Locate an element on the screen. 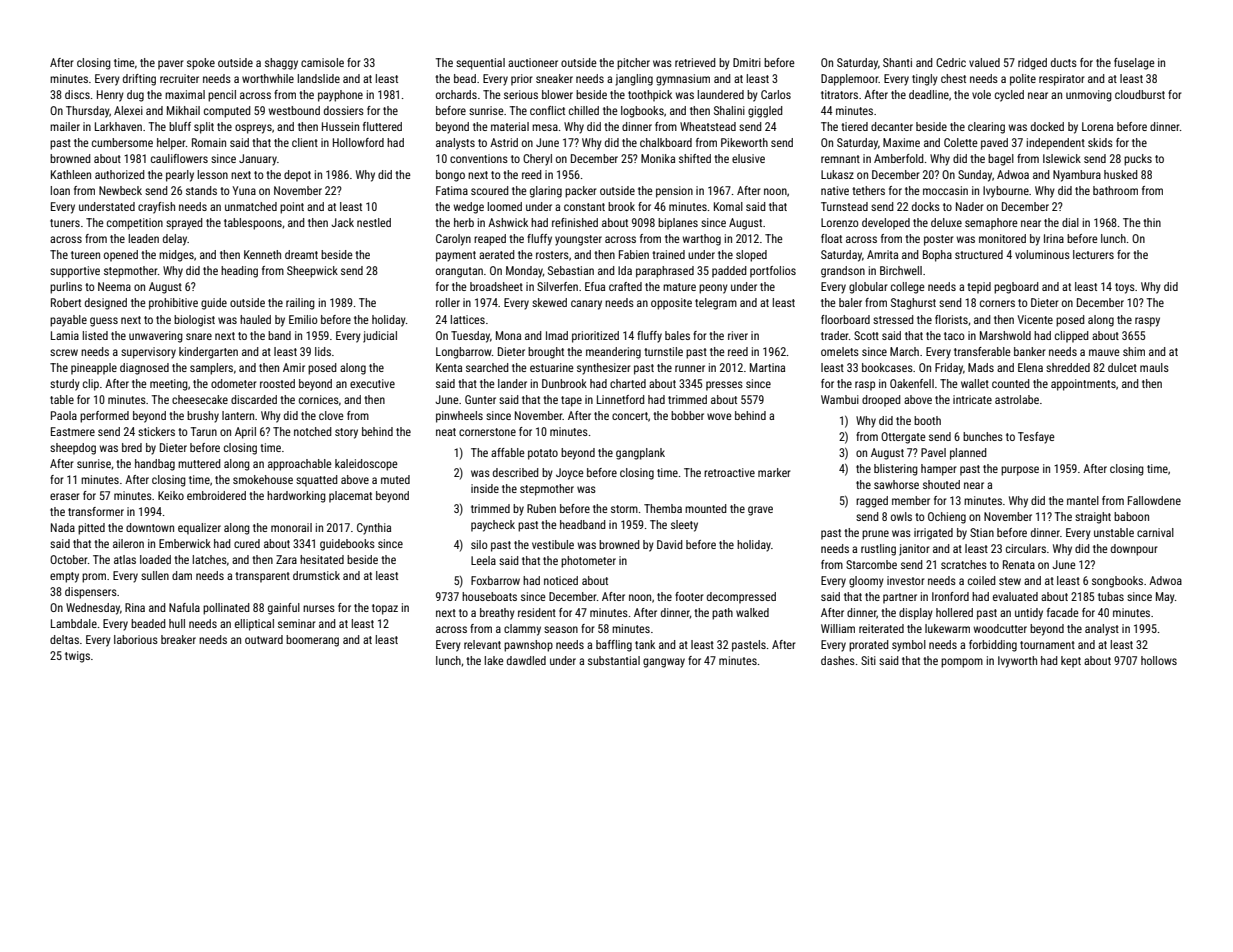  Nafula is located at coordinates (184, 607).
